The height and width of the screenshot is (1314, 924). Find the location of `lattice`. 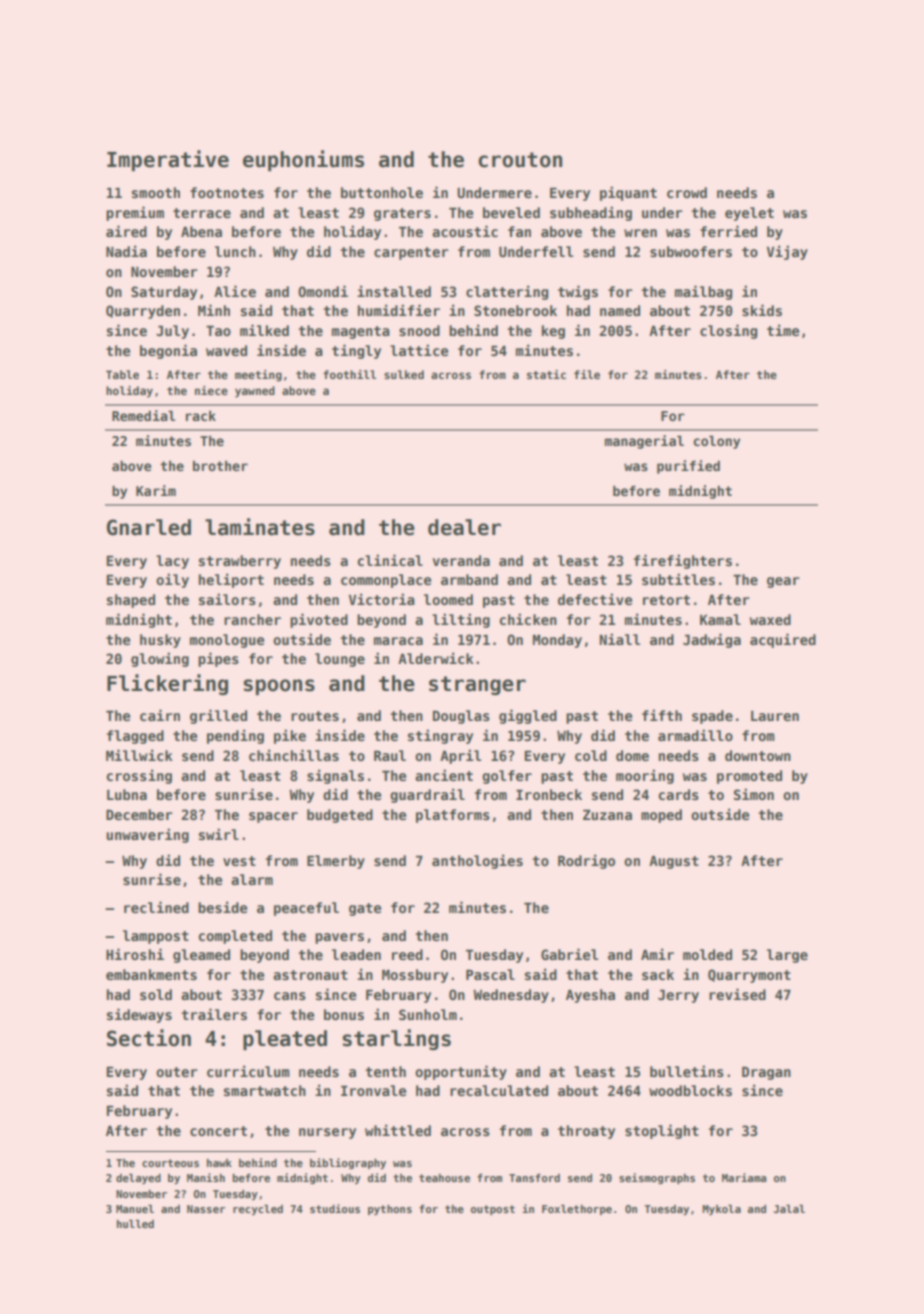

lattice is located at coordinates (419, 350).
